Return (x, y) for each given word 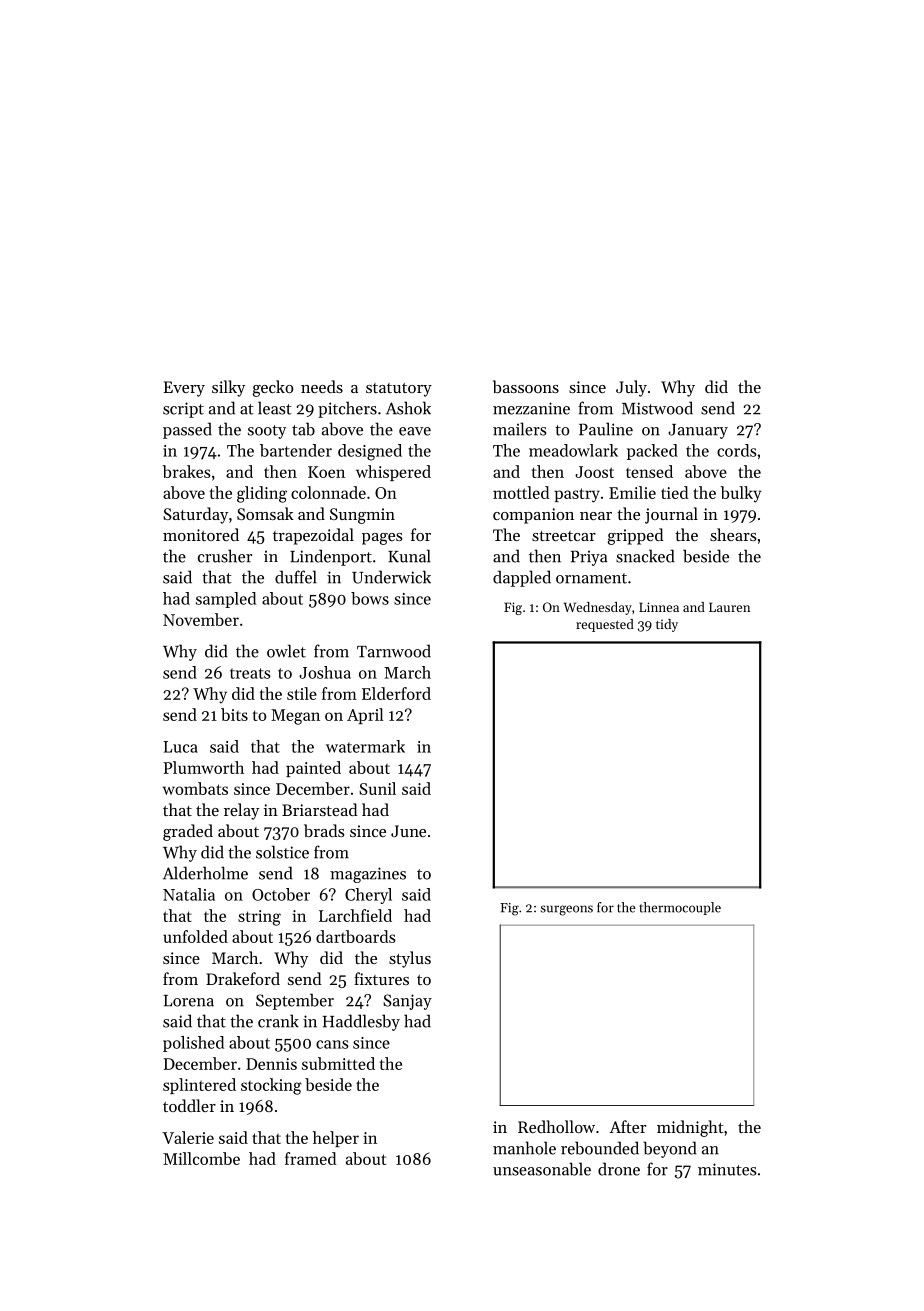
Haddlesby (361, 1022)
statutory (399, 390)
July (631, 388)
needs (322, 386)
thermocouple (680, 908)
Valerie (188, 1137)
